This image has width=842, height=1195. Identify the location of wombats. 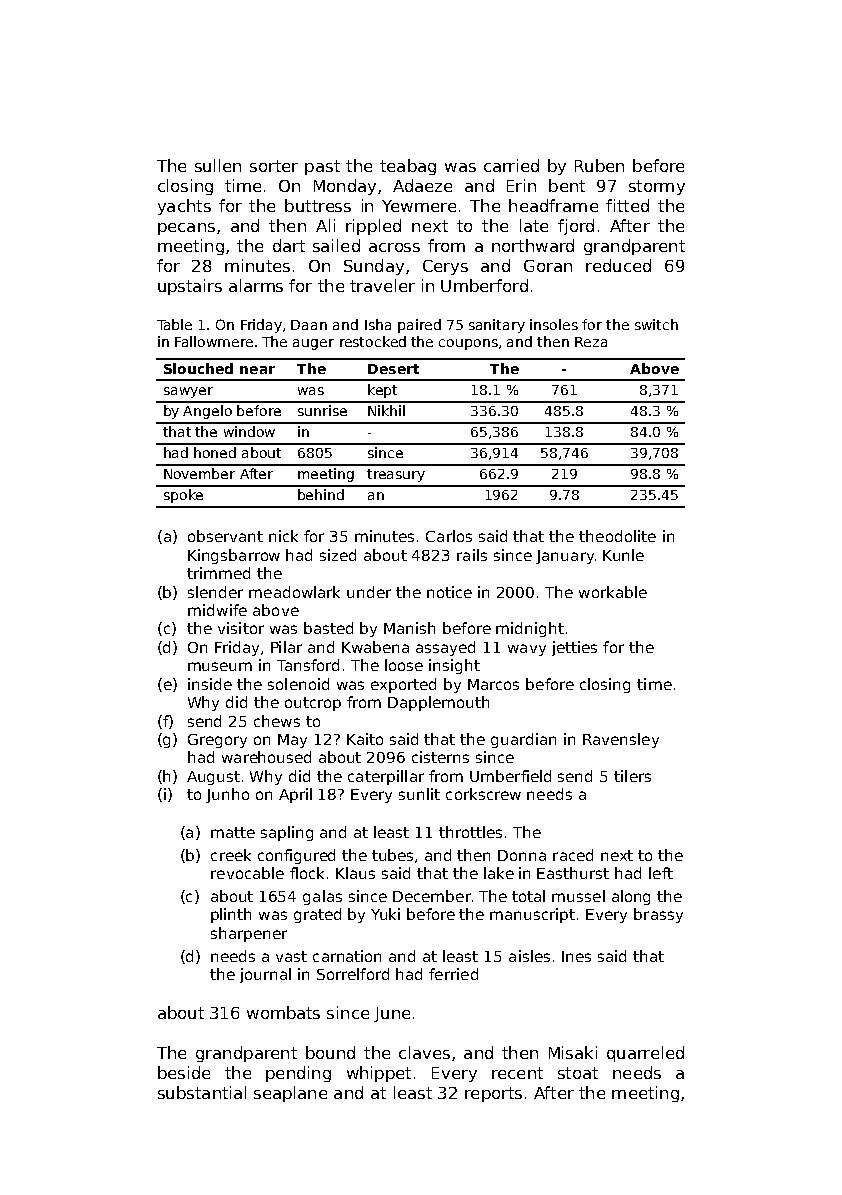
(283, 1012).
